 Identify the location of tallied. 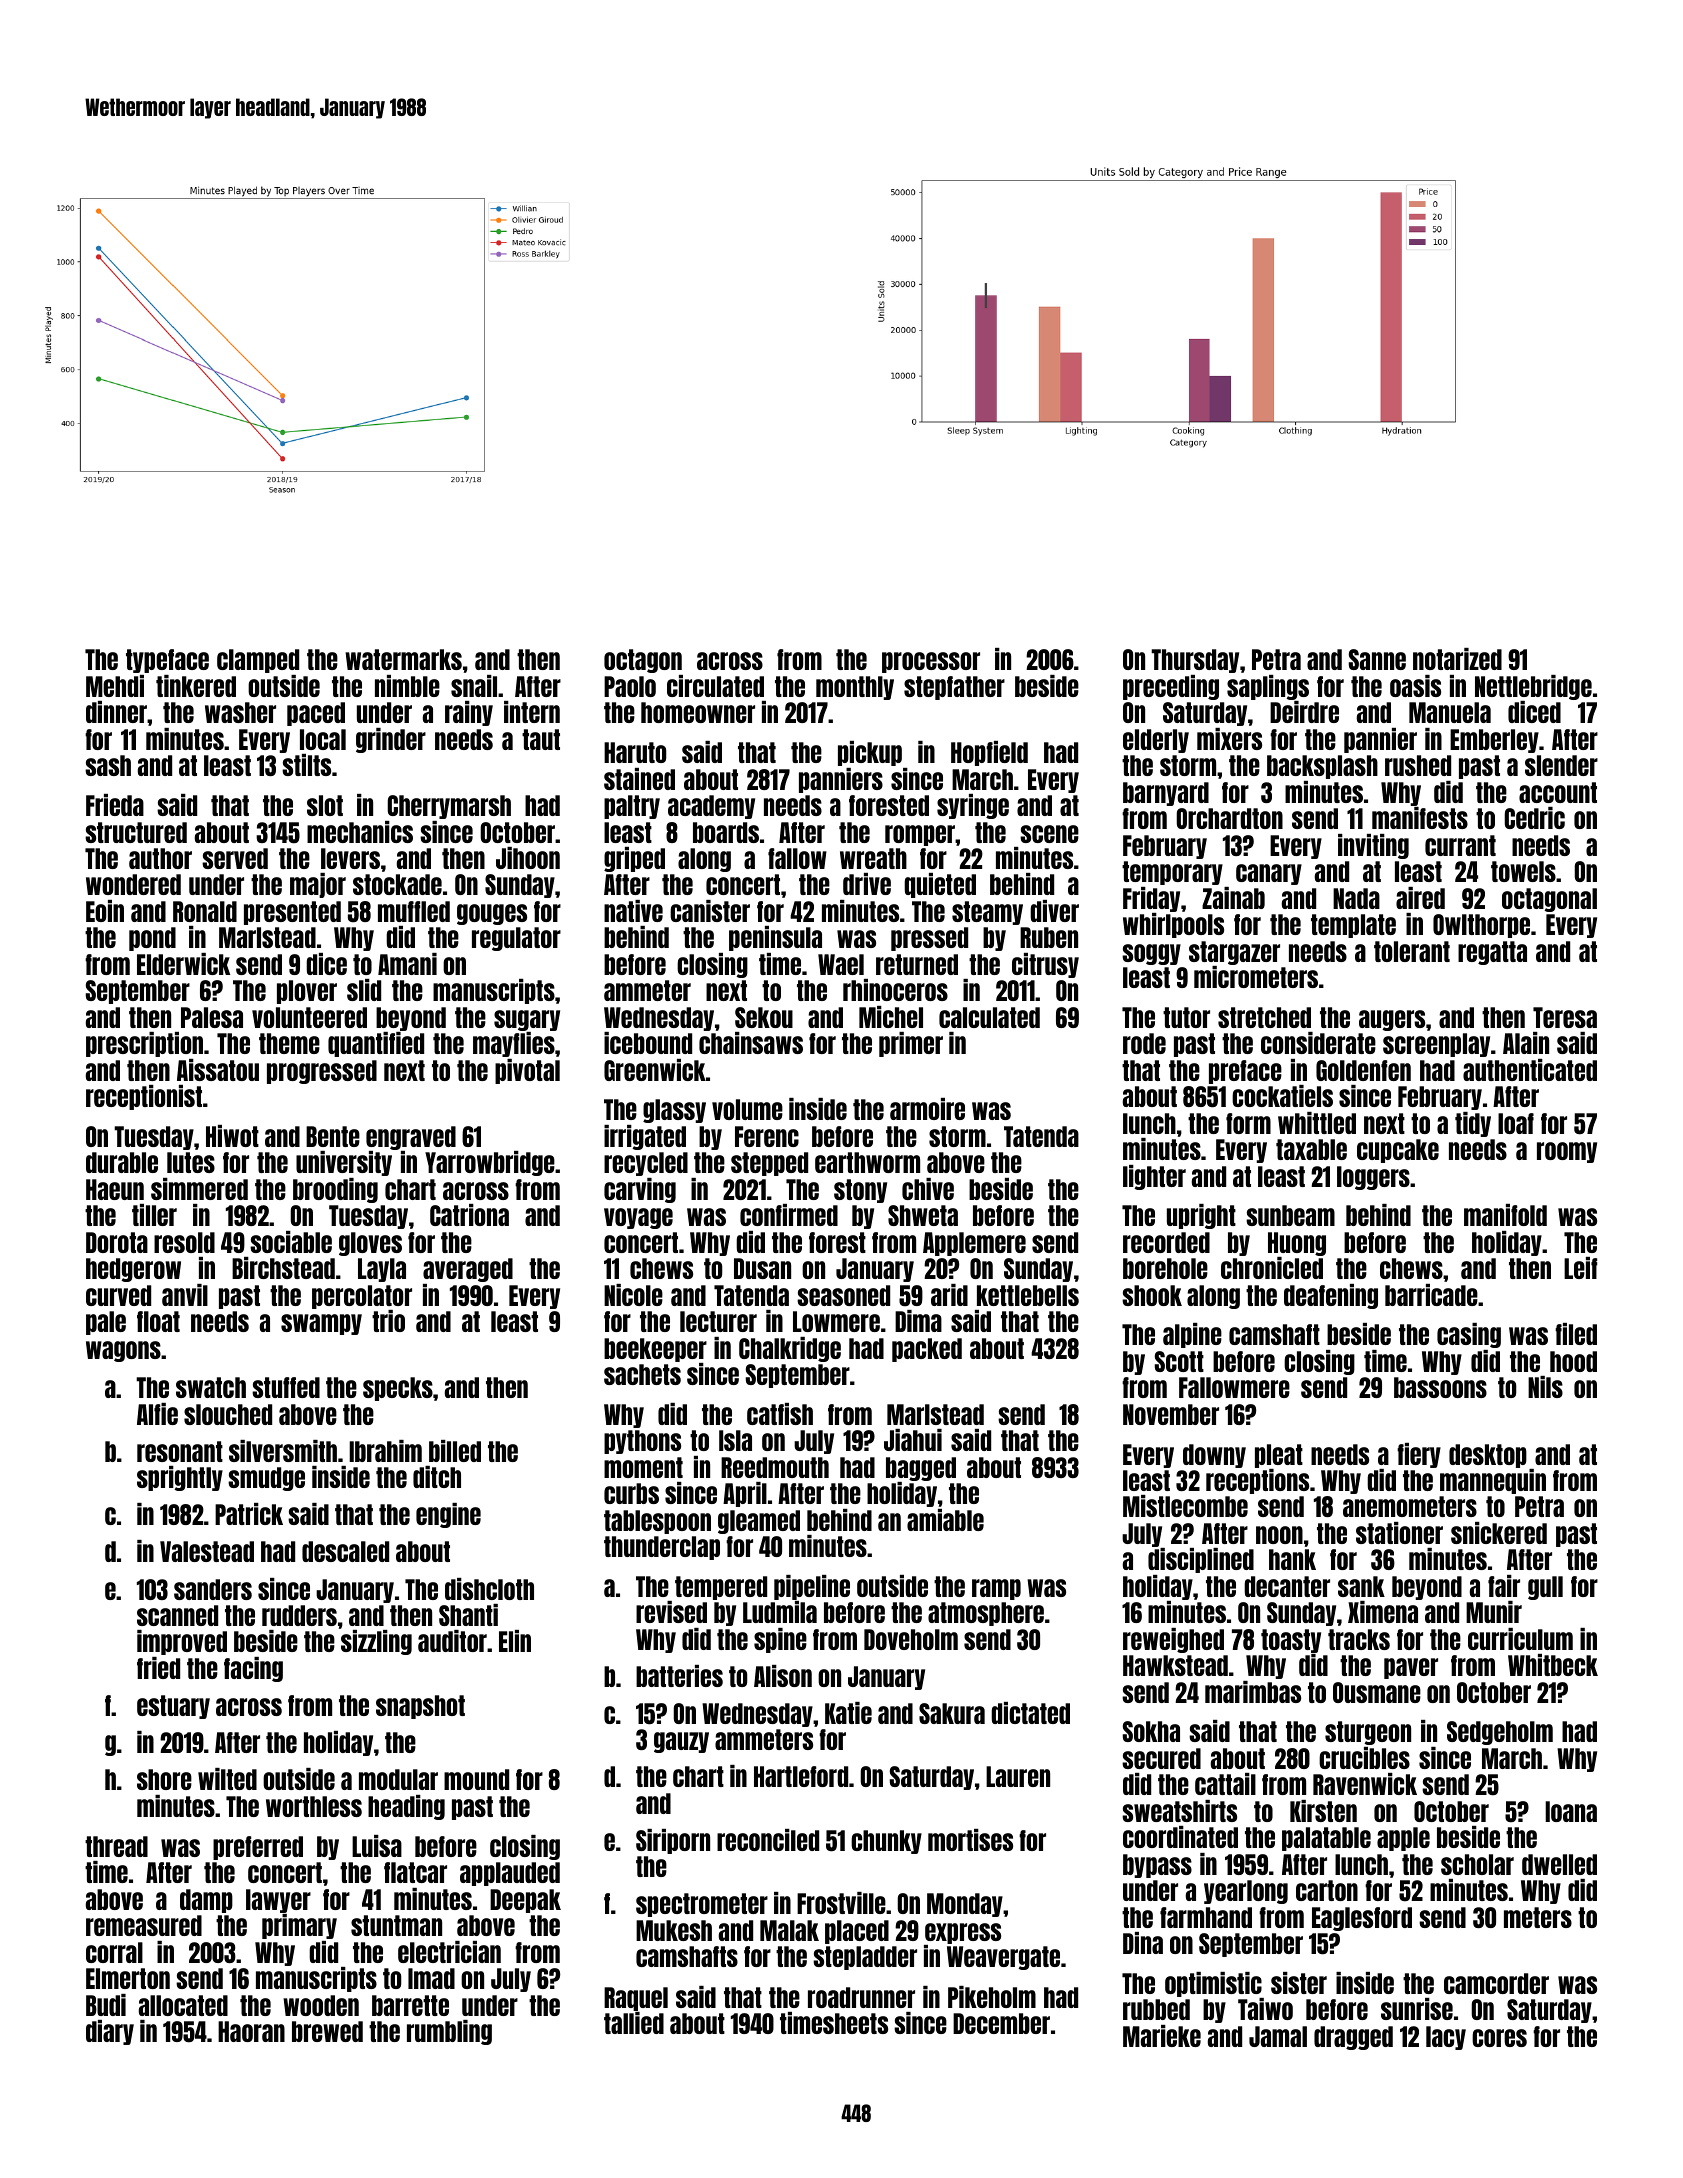
(634, 2023).
